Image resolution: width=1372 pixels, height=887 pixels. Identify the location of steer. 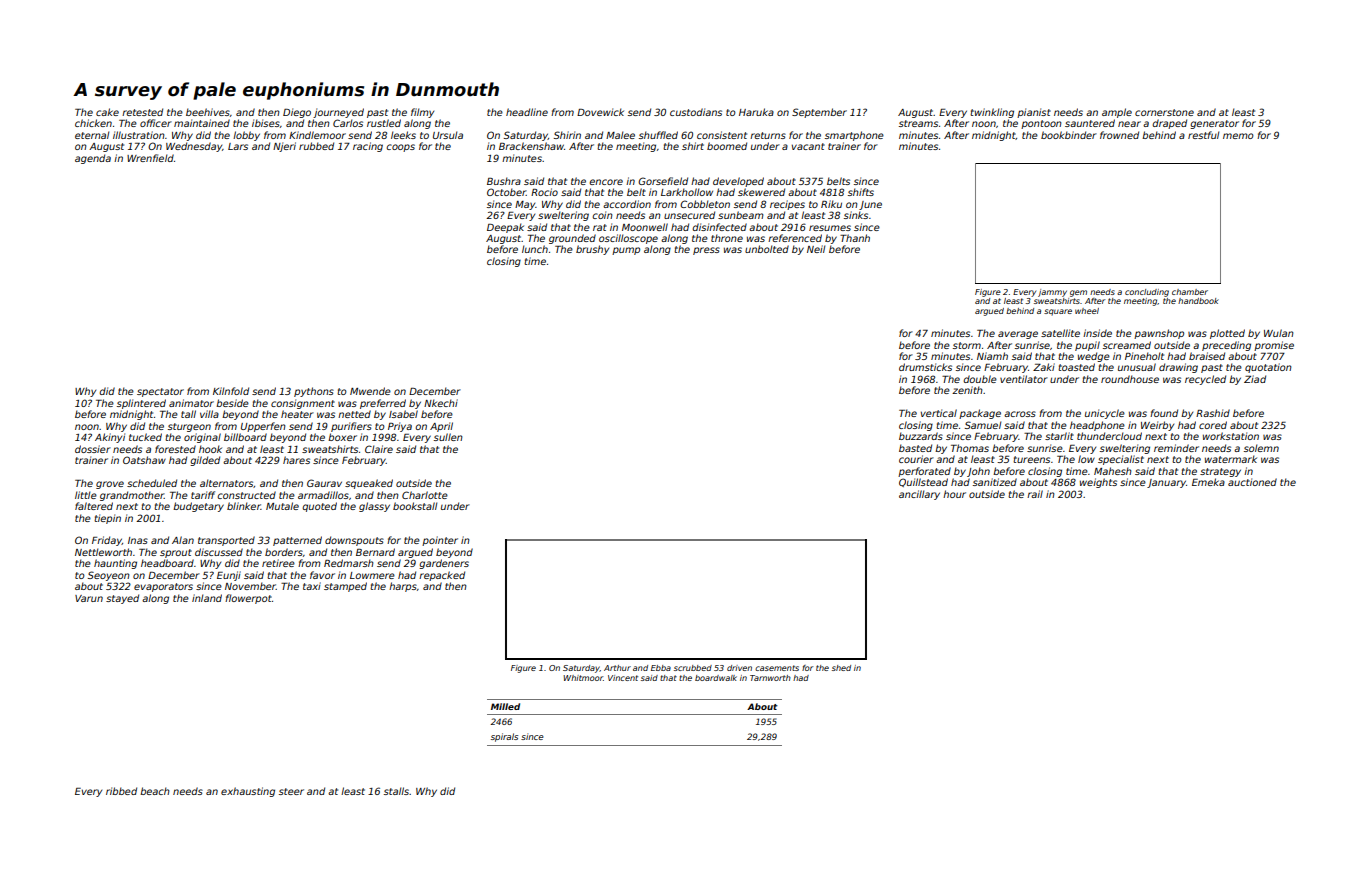
(291, 791).
